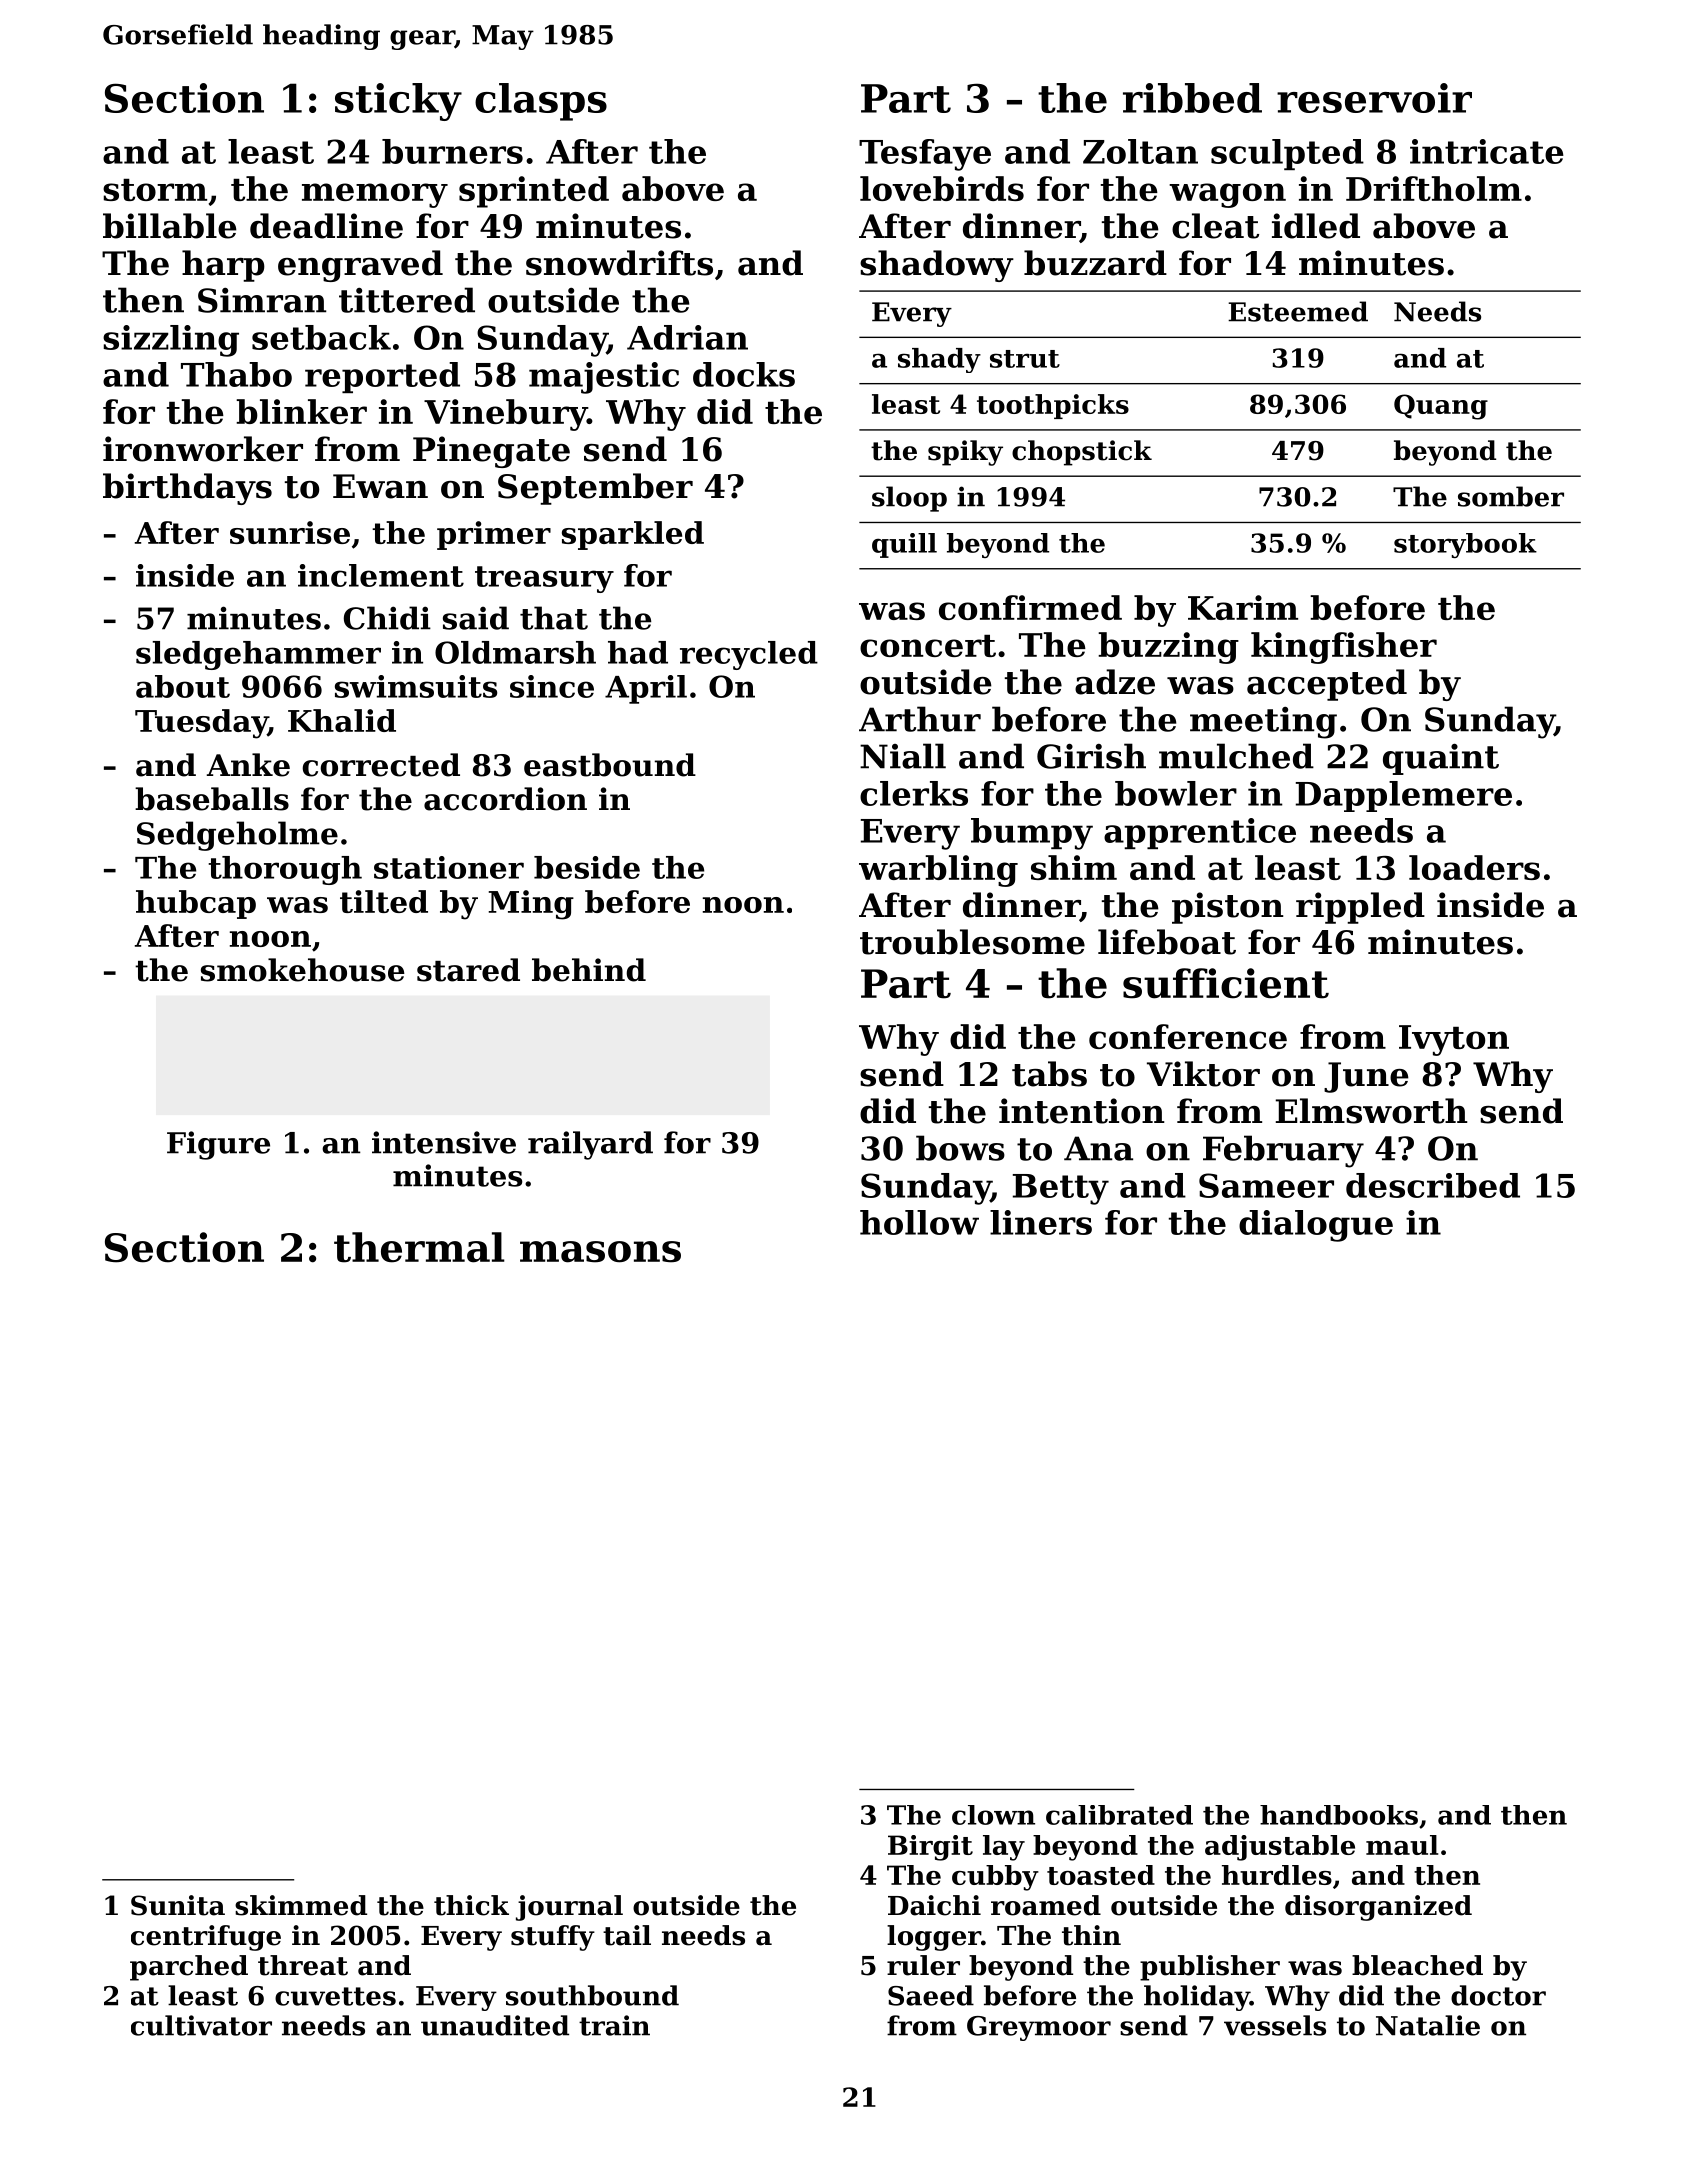  What do you see at coordinates (398, 102) in the document?
I see `sticky` at bounding box center [398, 102].
